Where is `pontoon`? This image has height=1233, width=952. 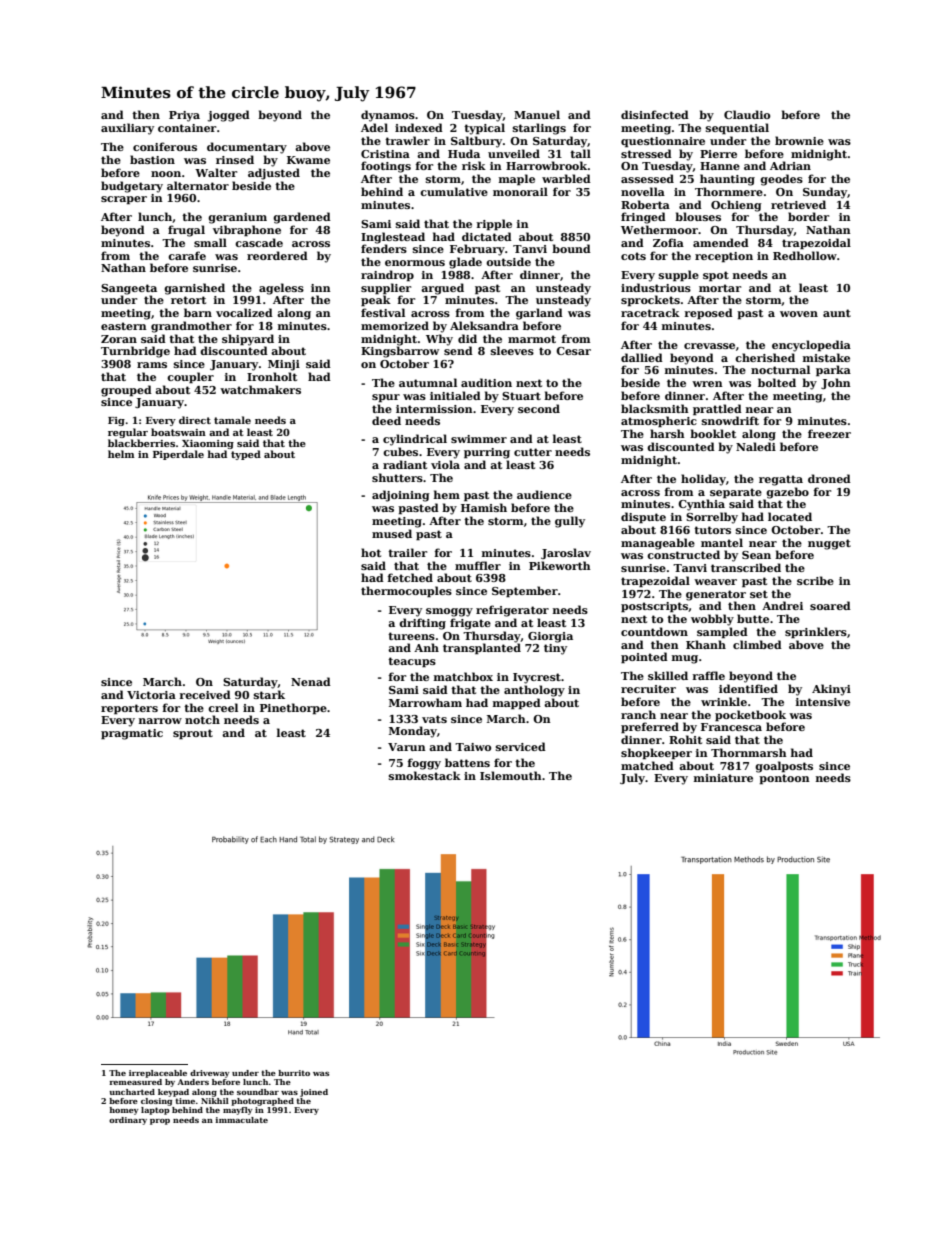
pontoon is located at coordinates (784, 779).
